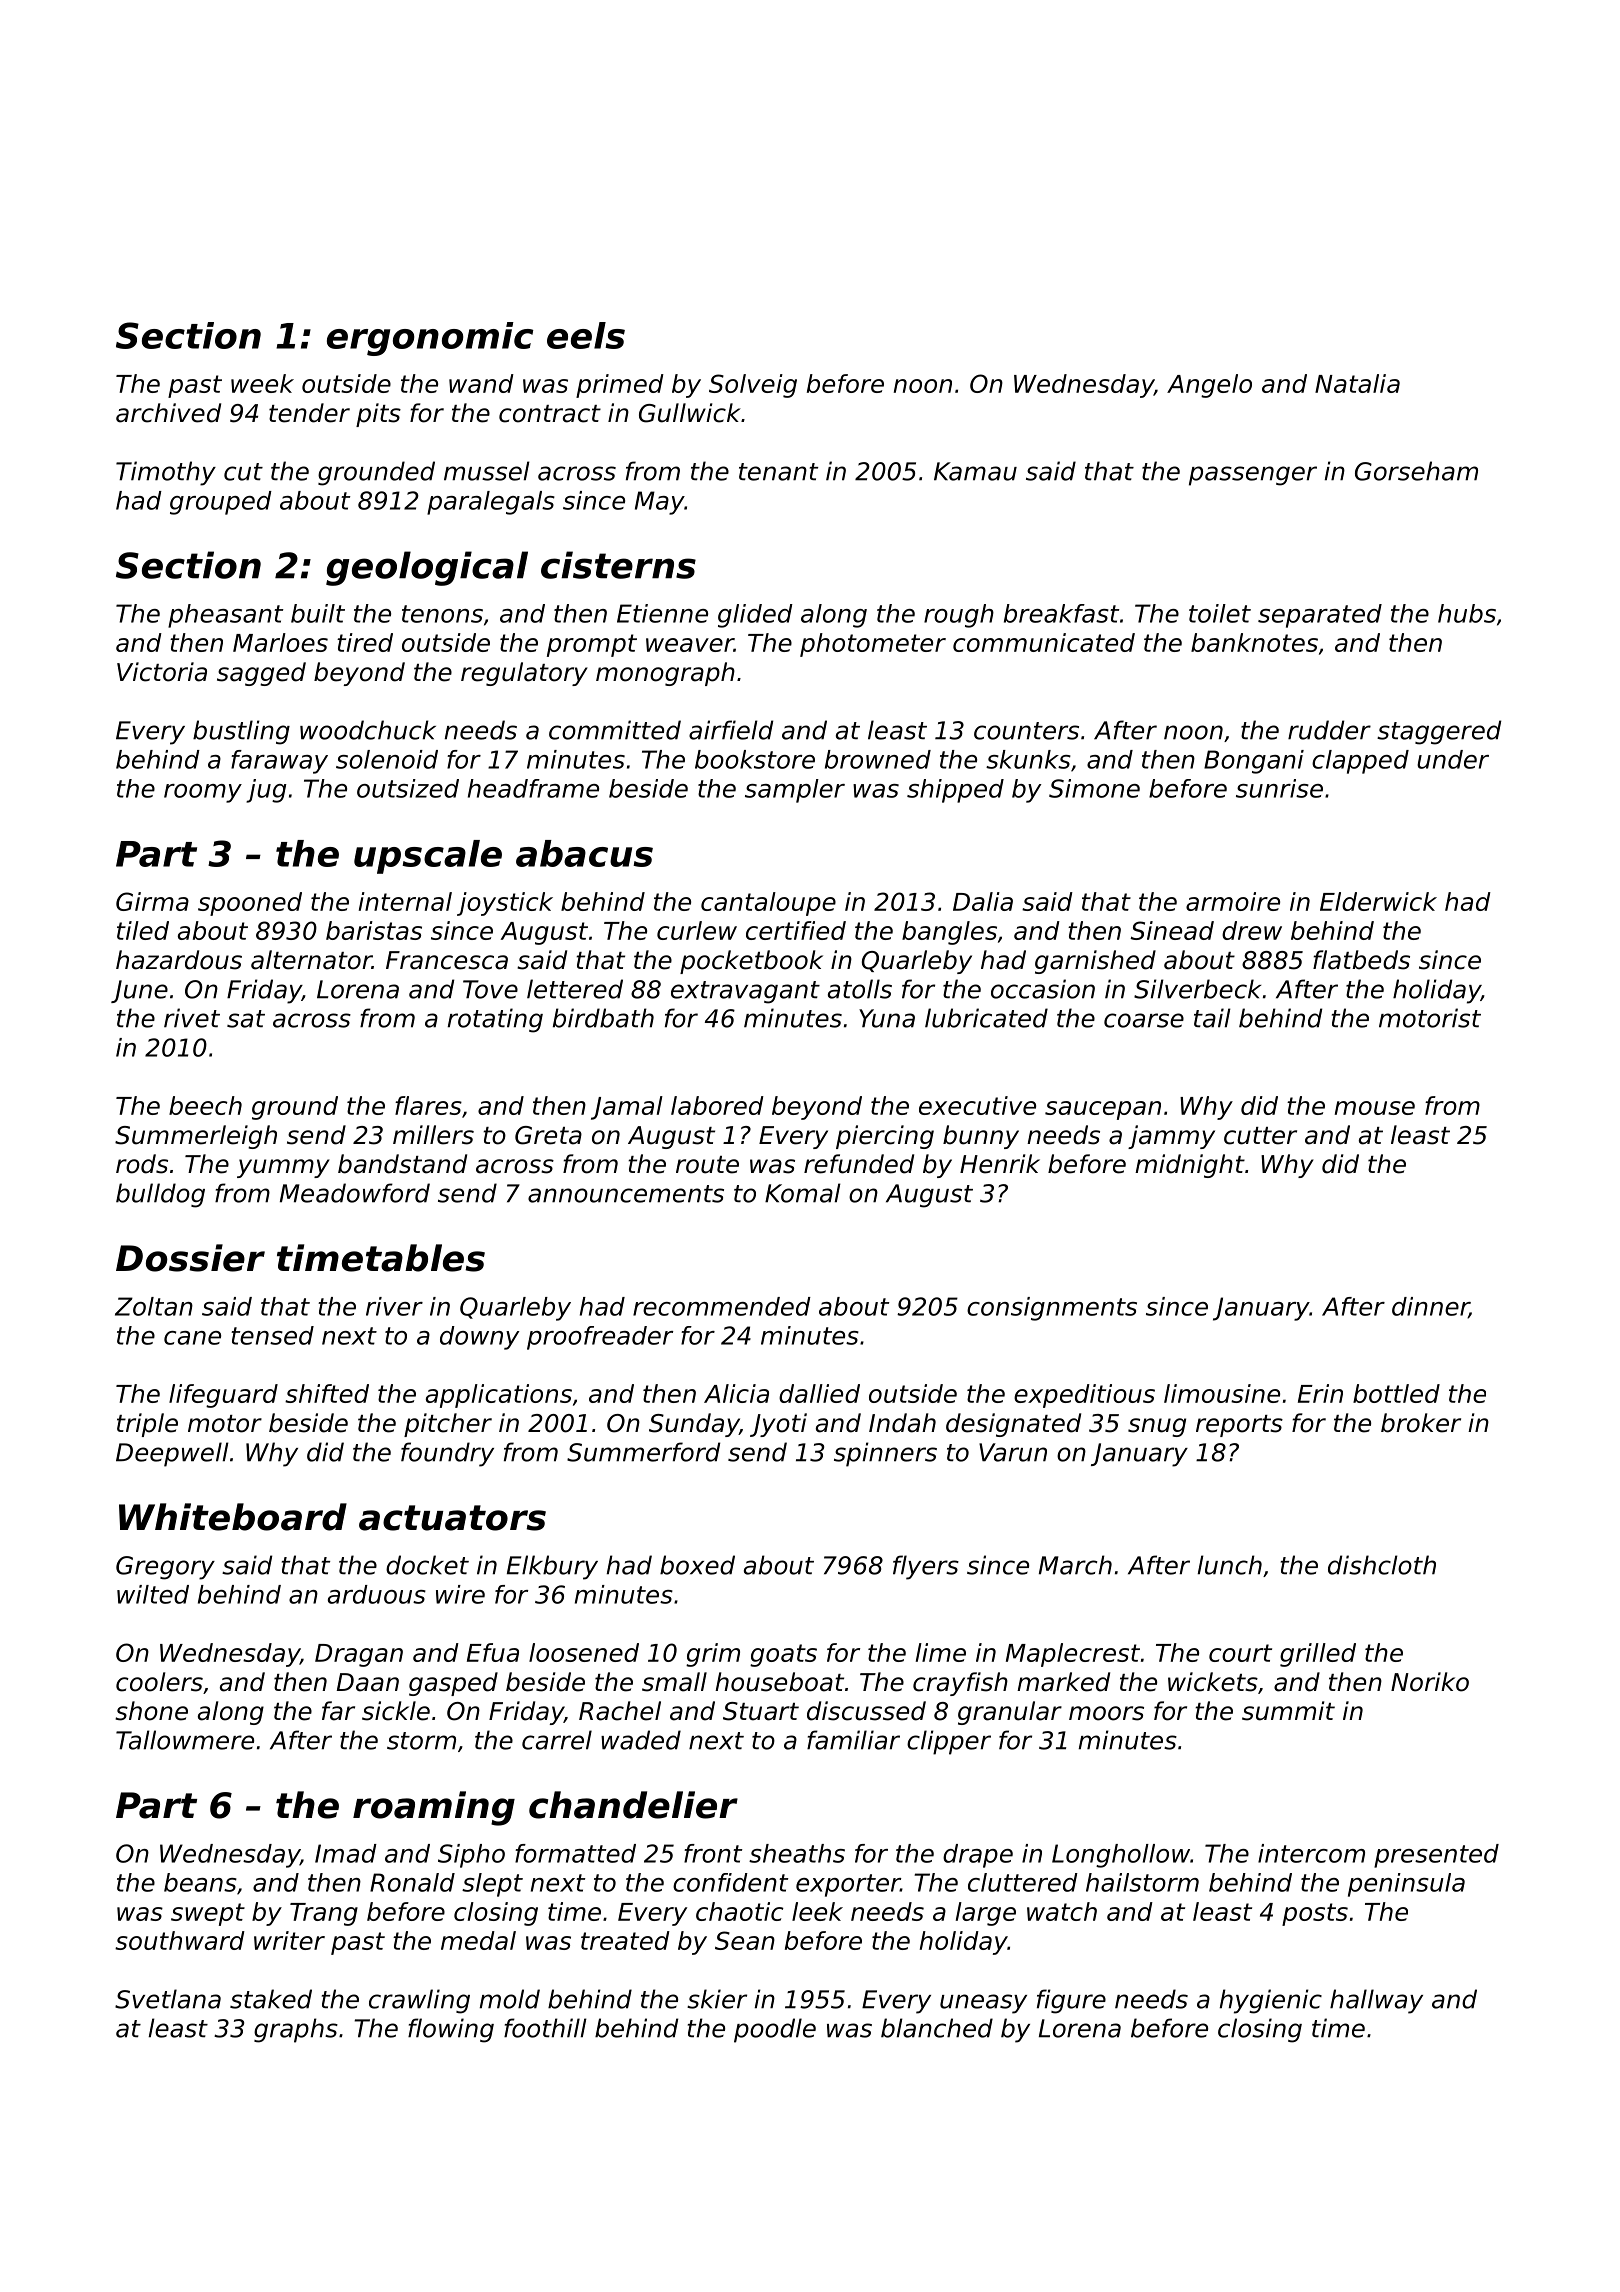 Image resolution: width=1620 pixels, height=2292 pixels. Describe the element at coordinates (427, 568) in the image. I see `geological` at that location.
